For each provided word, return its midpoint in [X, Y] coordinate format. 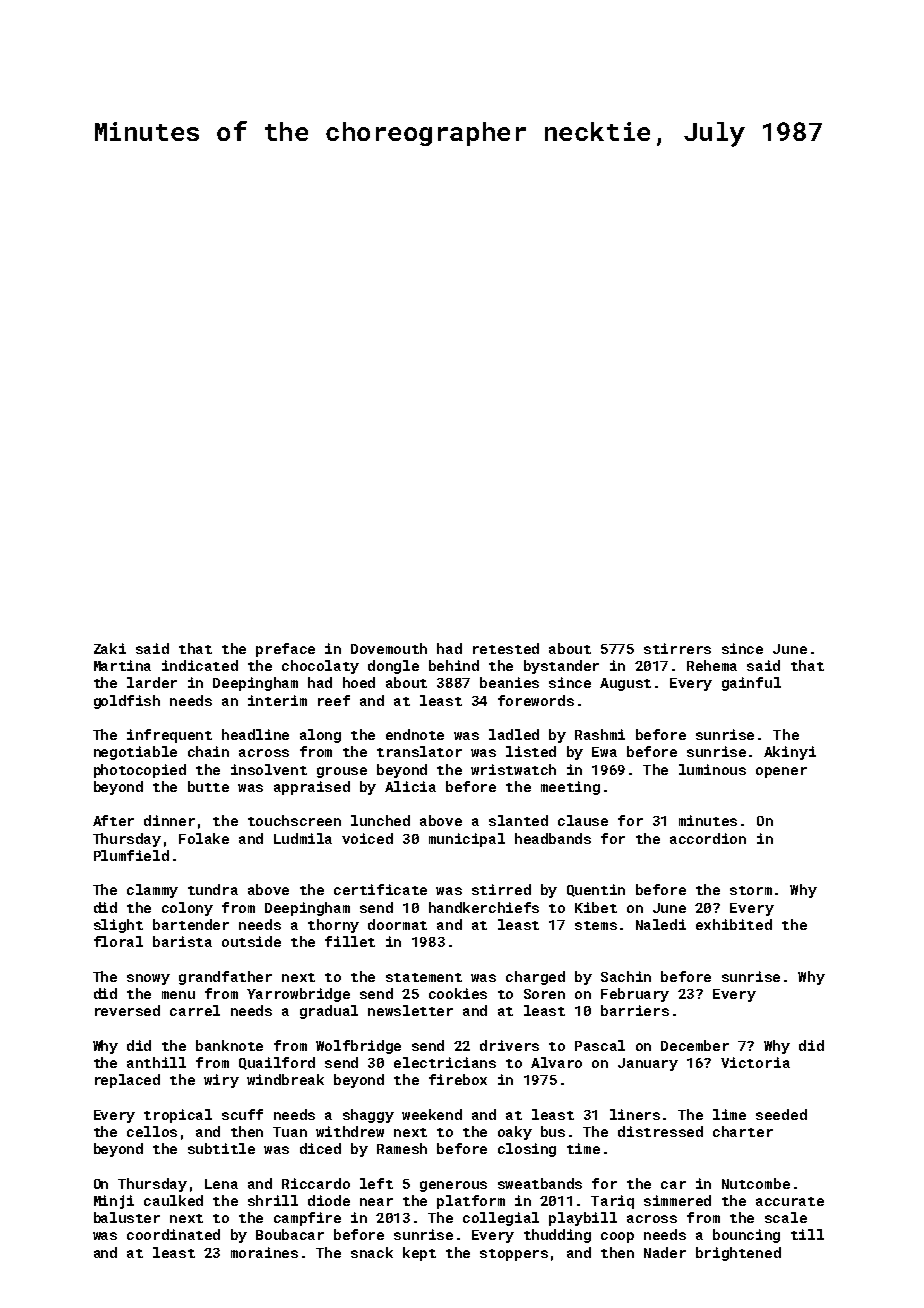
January [648, 1064]
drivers [509, 1045]
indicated [200, 665]
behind [454, 665]
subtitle [221, 1148]
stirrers [677, 648]
